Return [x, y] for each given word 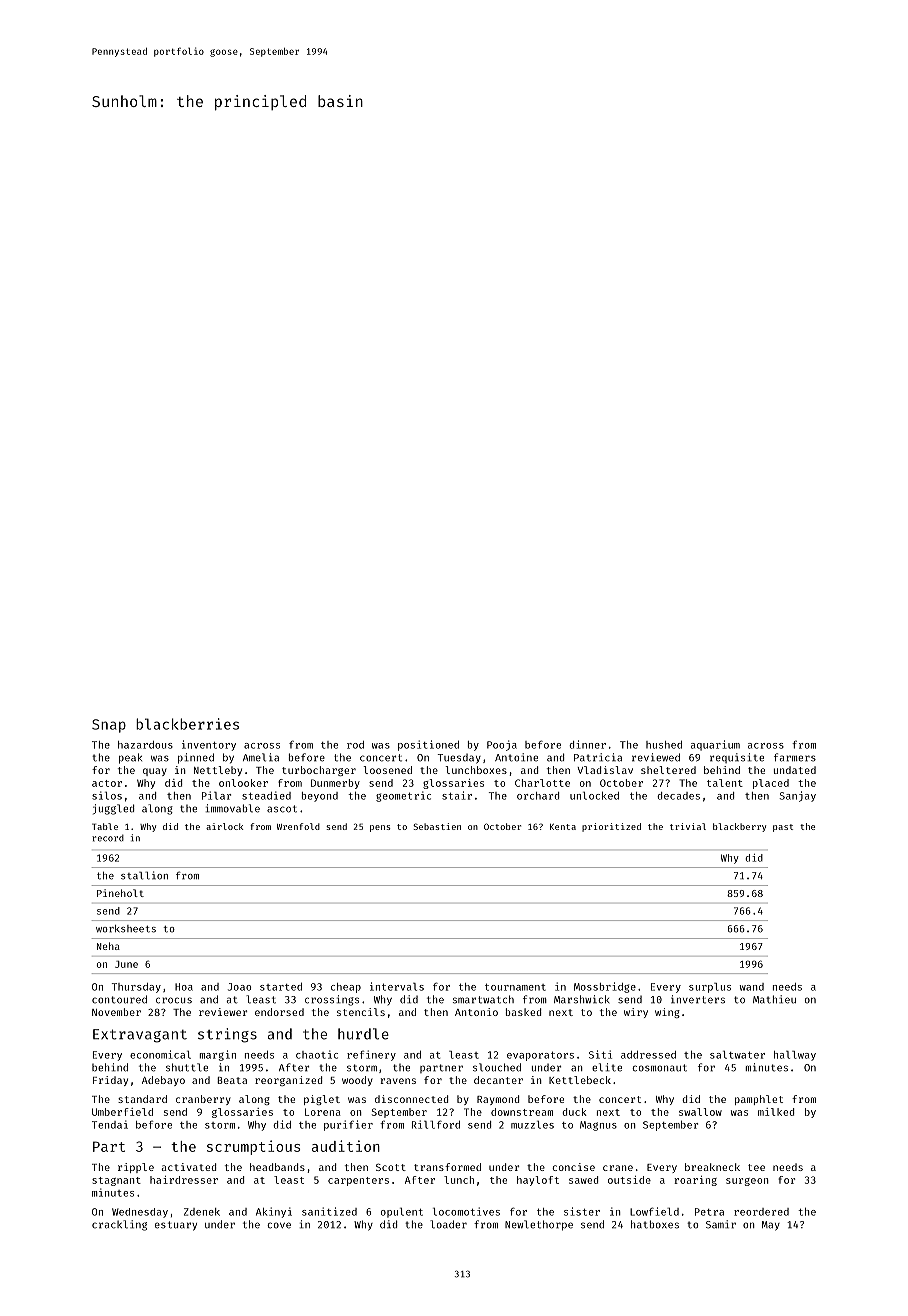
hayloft [538, 1181]
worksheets [126, 929]
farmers [795, 757]
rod [355, 745]
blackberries [187, 724]
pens [380, 828]
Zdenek [202, 1212]
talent [725, 783]
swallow [700, 1112]
